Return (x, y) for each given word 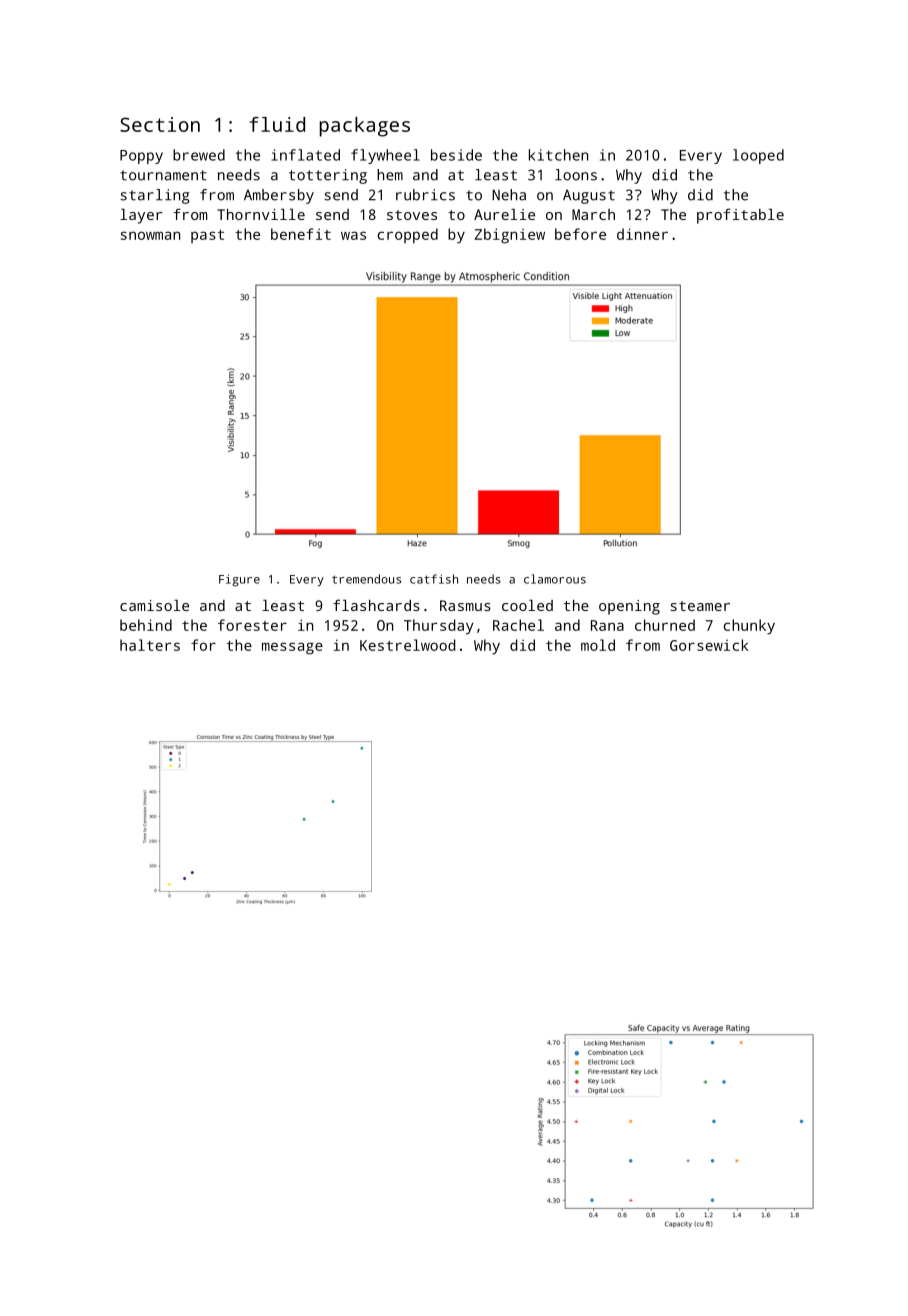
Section (160, 124)
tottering (328, 176)
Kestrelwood (407, 645)
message (292, 648)
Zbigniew (510, 236)
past (207, 236)
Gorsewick (709, 645)
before (580, 234)
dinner (642, 234)
